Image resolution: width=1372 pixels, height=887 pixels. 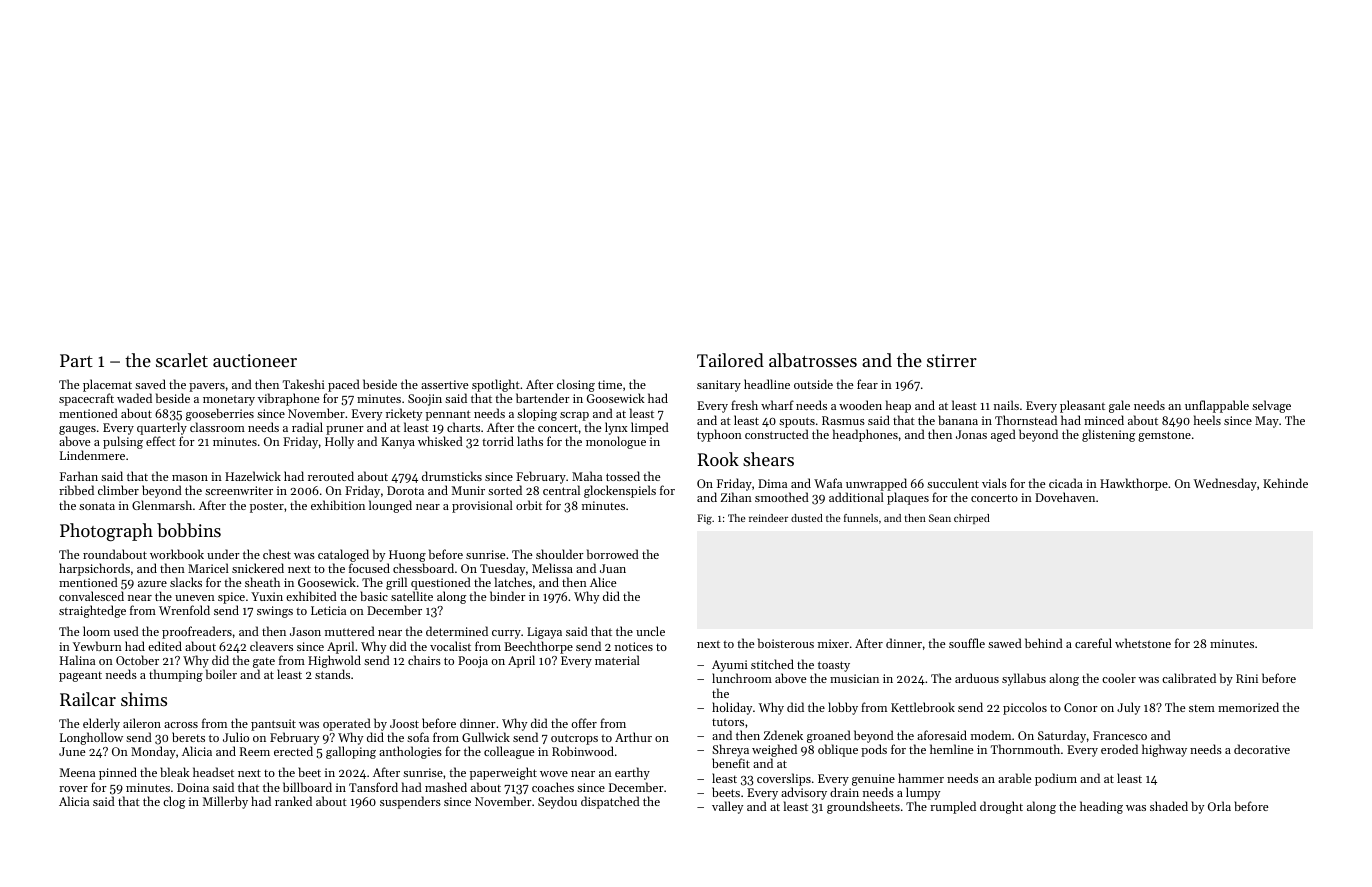 I want to click on whetstone, so click(x=1143, y=643).
